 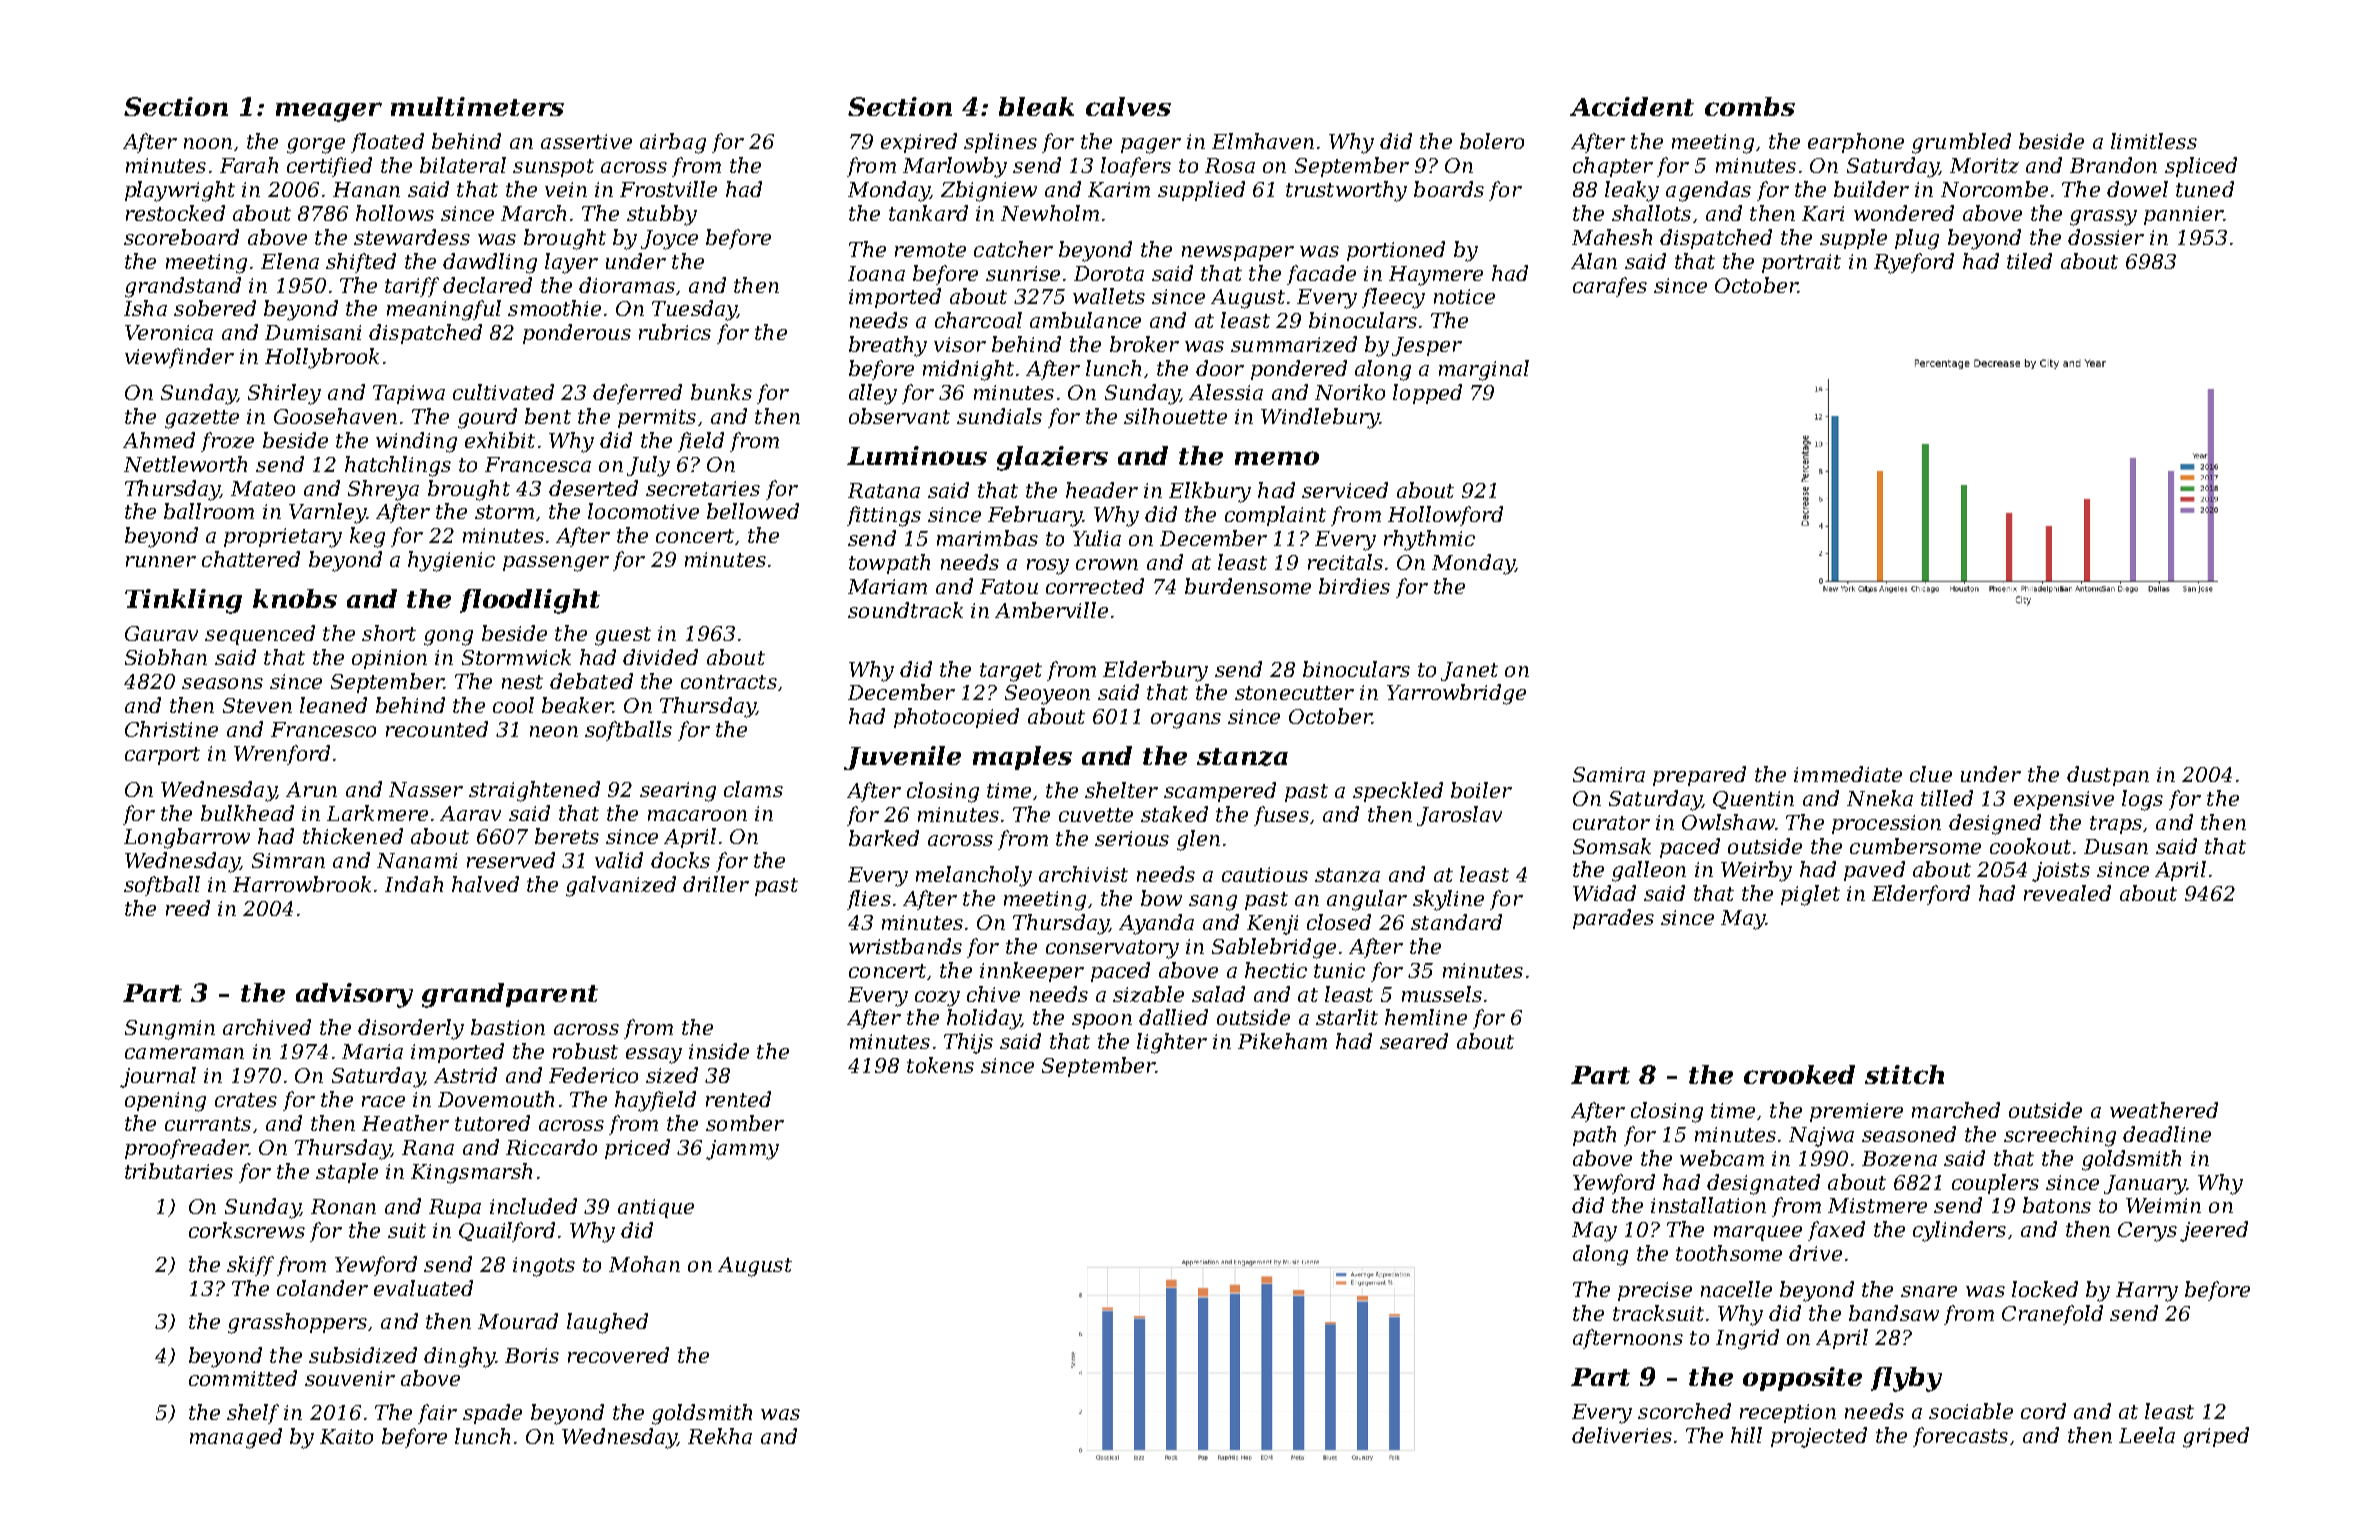 I want to click on sizable, so click(x=1148, y=994).
